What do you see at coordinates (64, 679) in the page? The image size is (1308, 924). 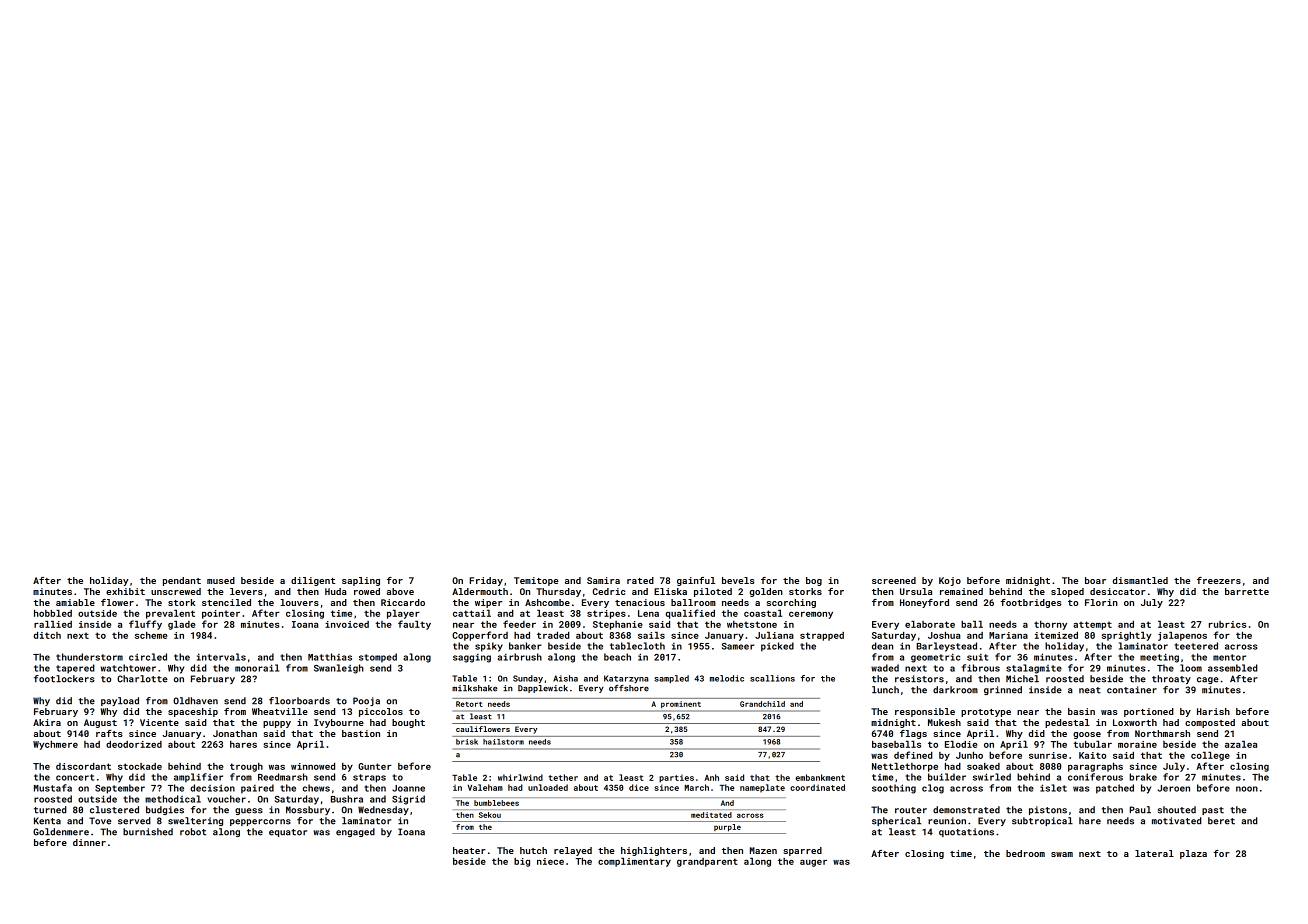 I see `footlockers` at bounding box center [64, 679].
